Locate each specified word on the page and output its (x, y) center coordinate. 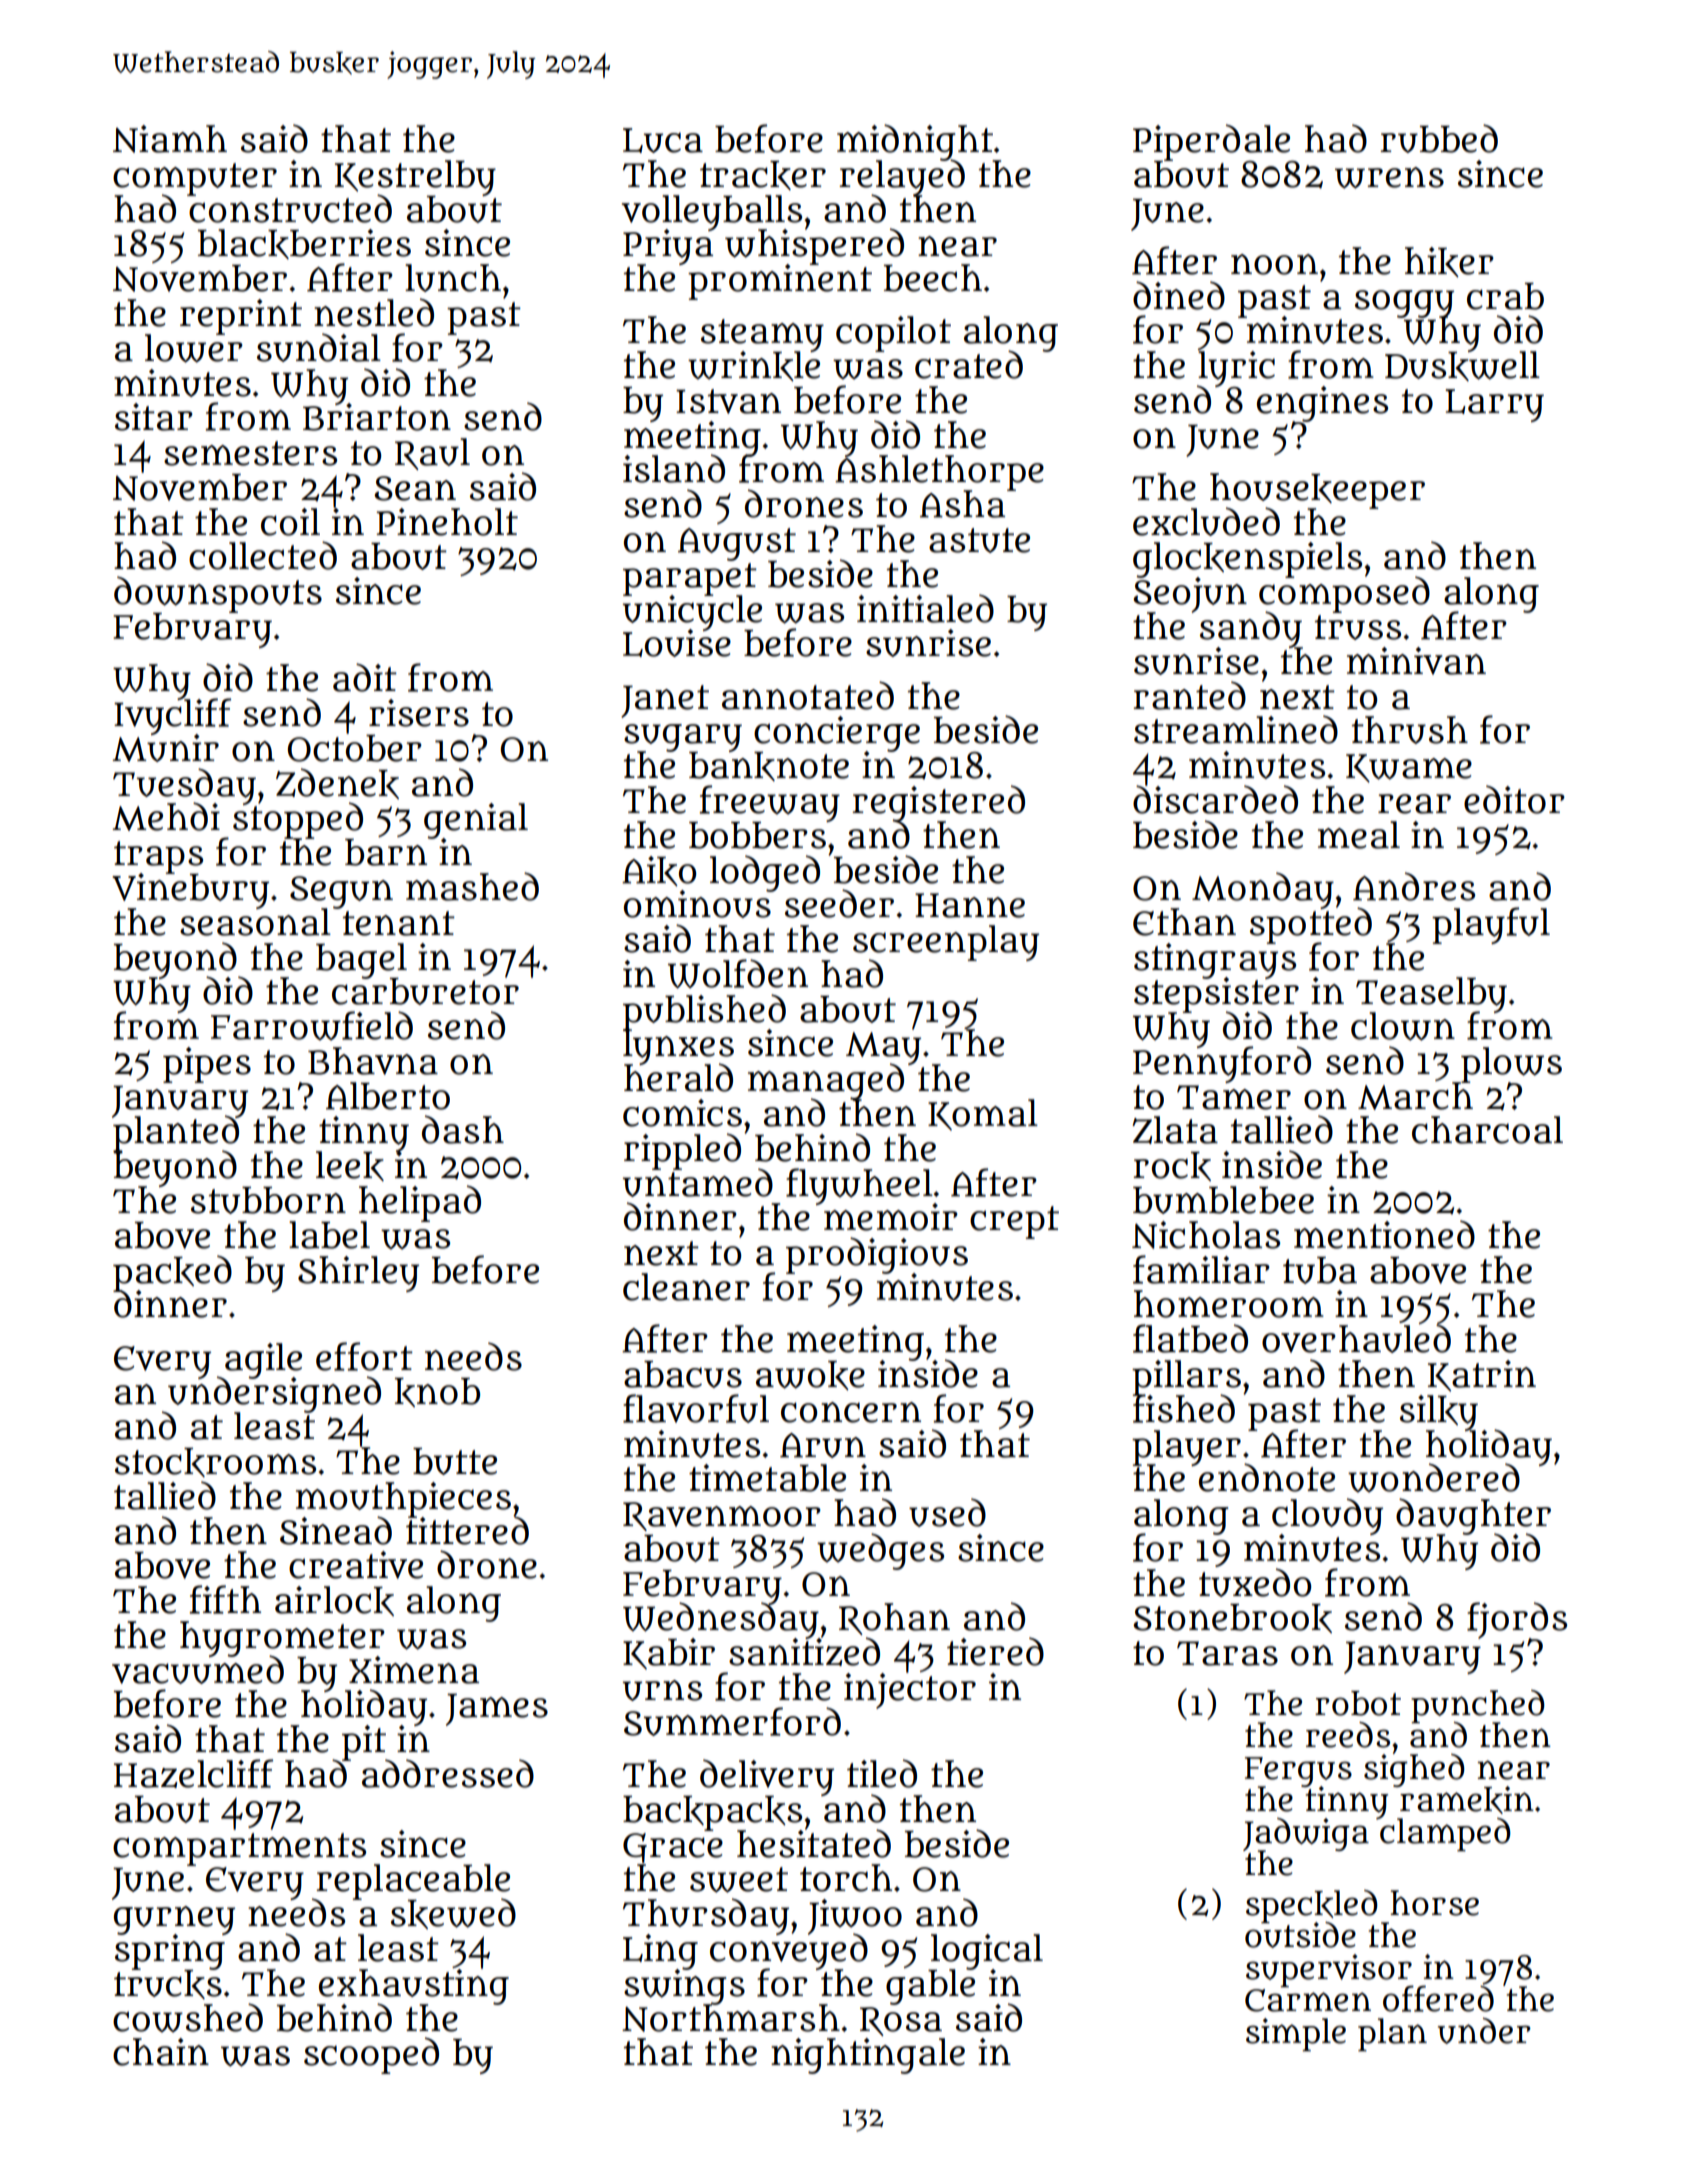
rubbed (1439, 138)
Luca (663, 140)
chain (161, 2052)
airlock (334, 1601)
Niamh (170, 139)
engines (1322, 403)
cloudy (1327, 1516)
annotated (808, 695)
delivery (767, 1777)
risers (419, 713)
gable (930, 1987)
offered (1438, 1998)
